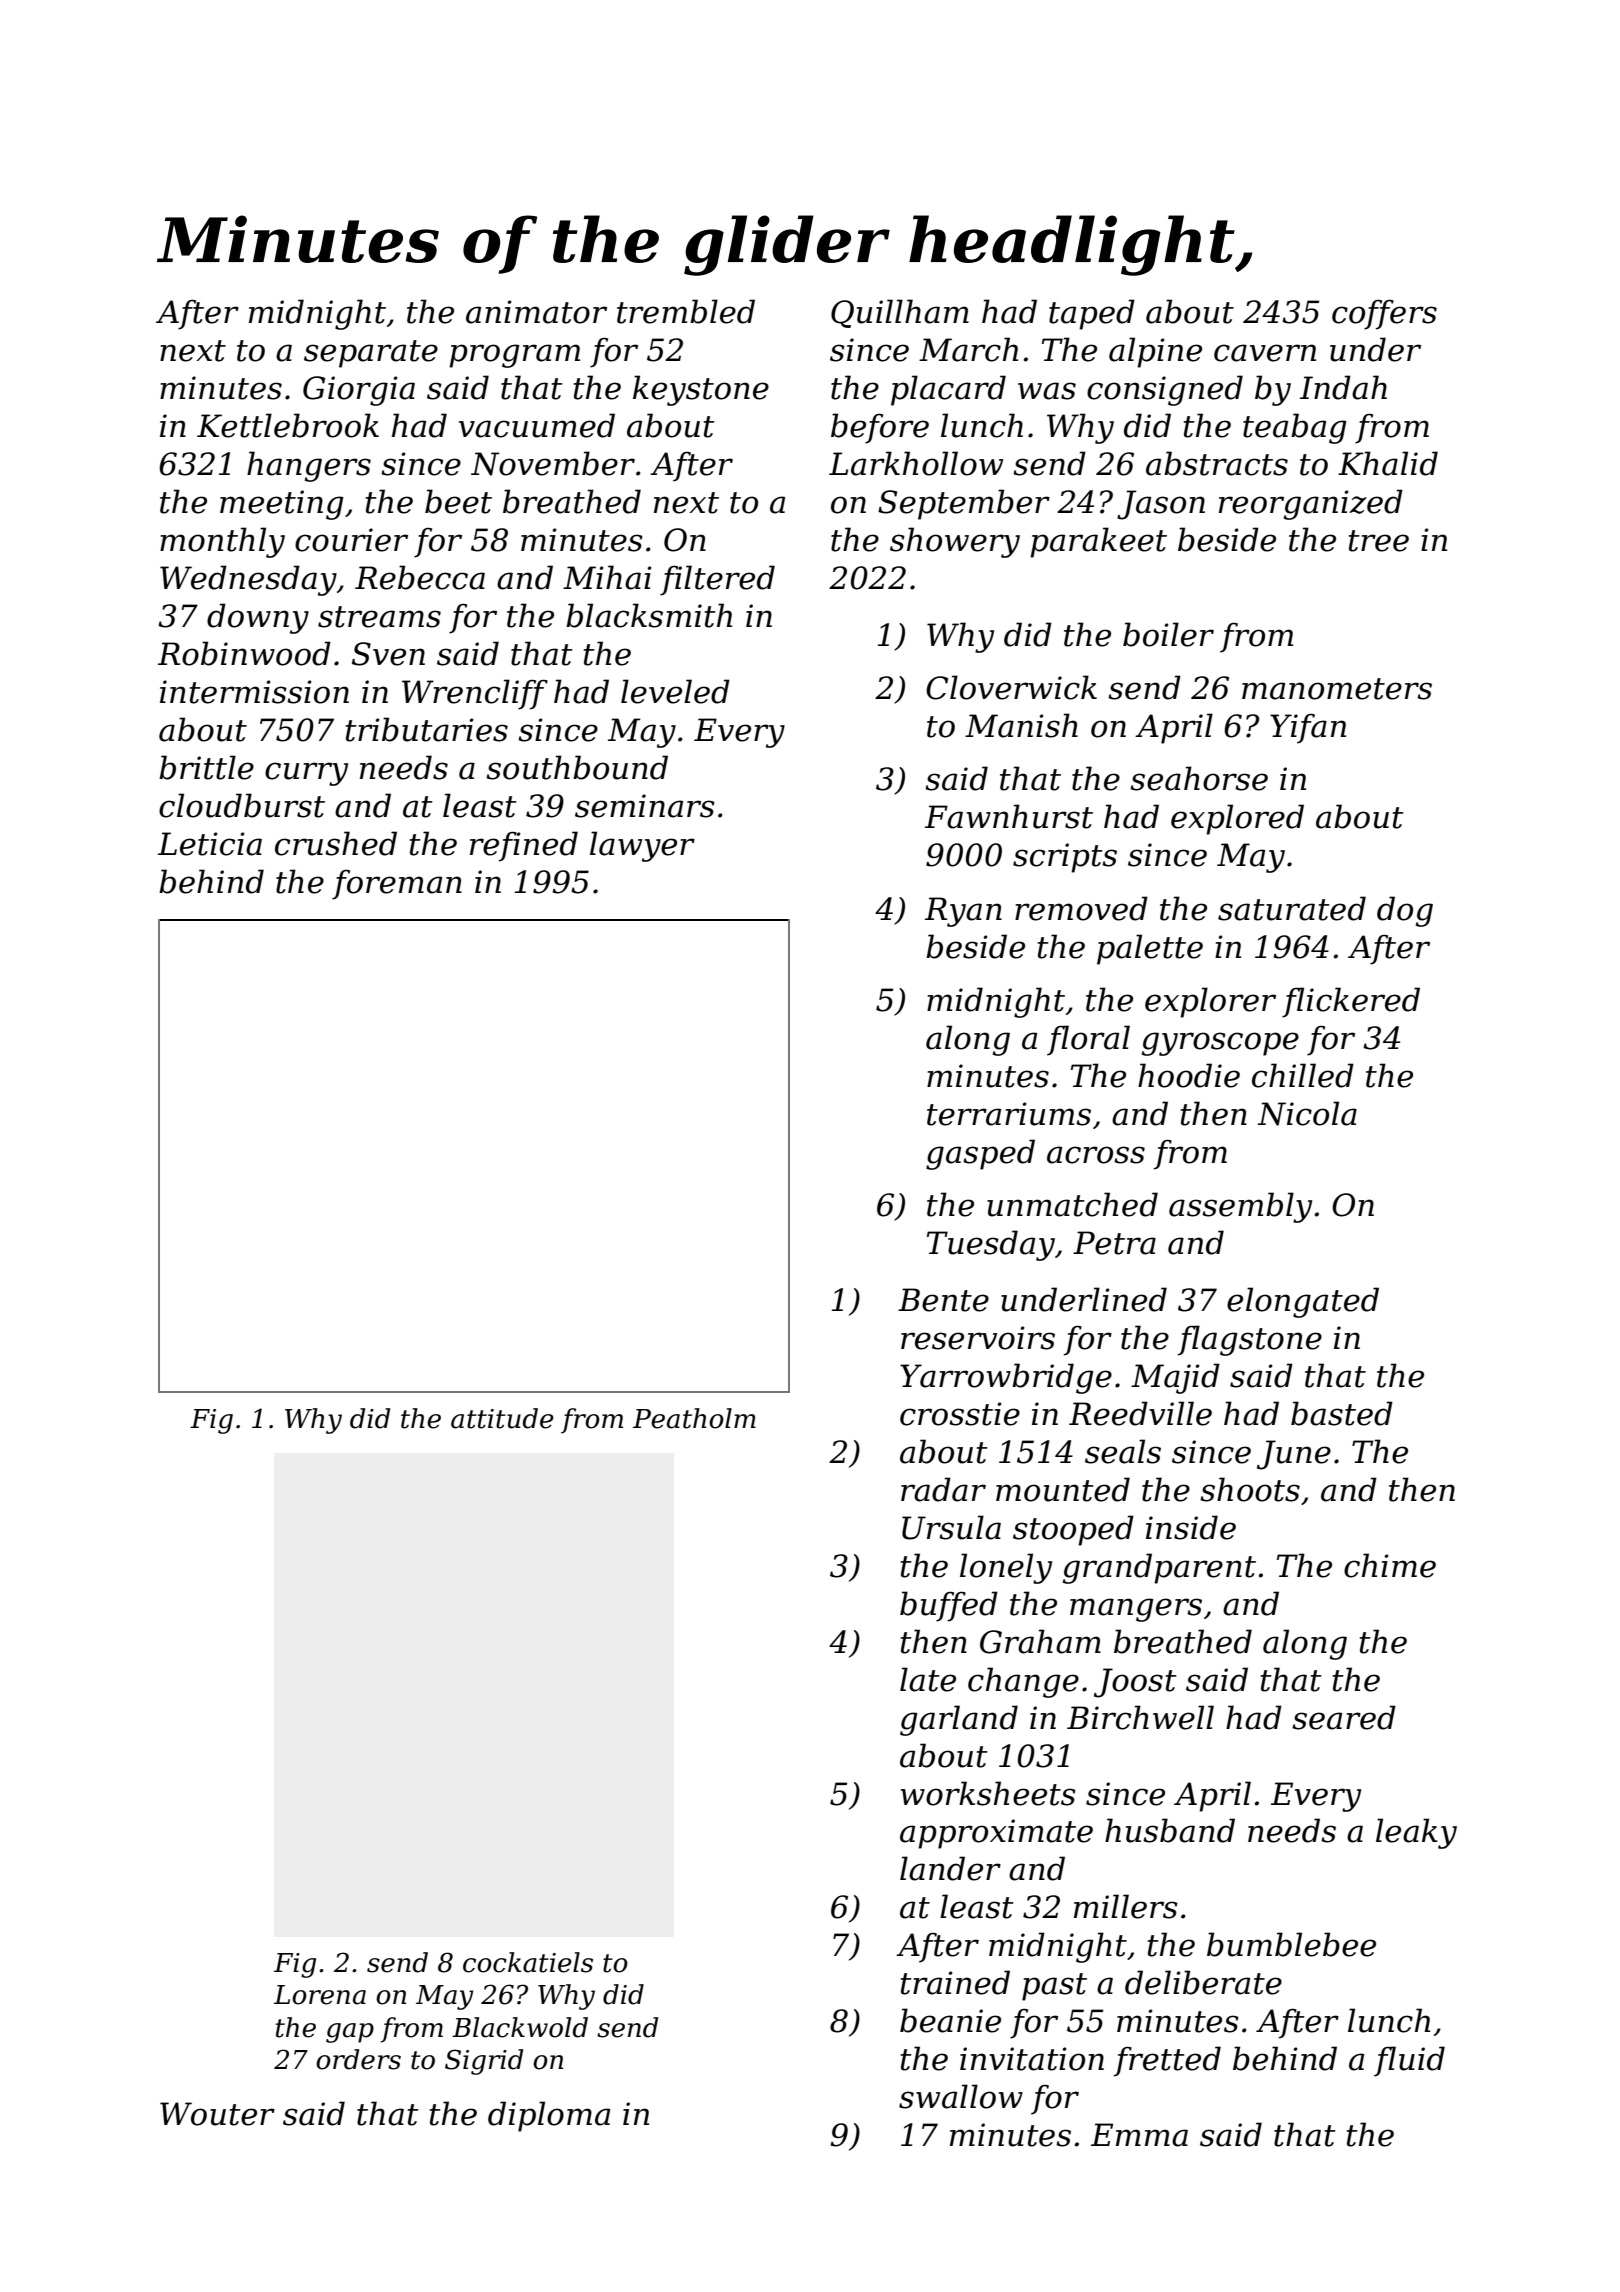  What do you see at coordinates (1409, 2061) in the screenshot?
I see `fluid` at bounding box center [1409, 2061].
